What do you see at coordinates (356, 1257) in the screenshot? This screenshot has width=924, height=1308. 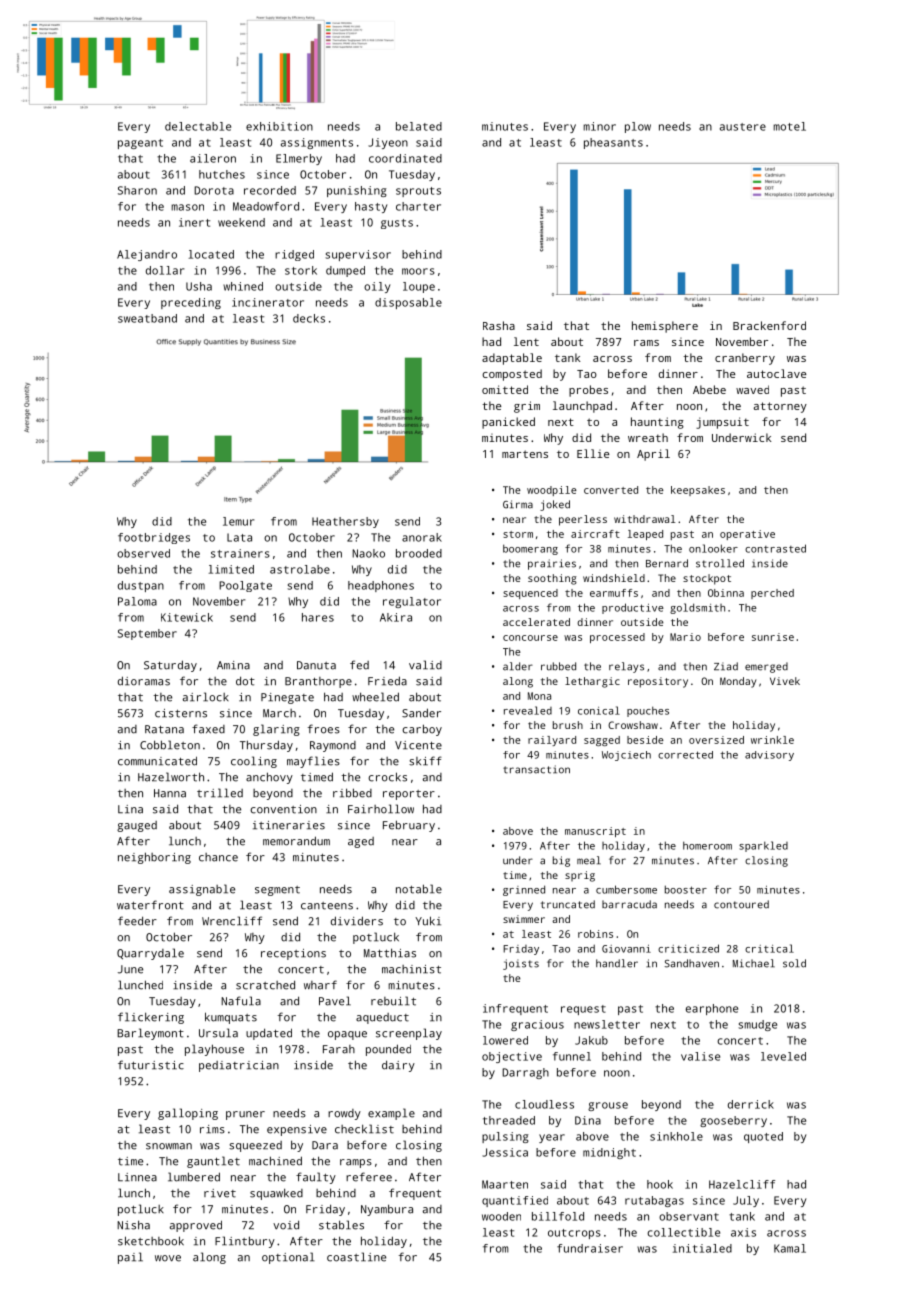 I see `coastline` at bounding box center [356, 1257].
